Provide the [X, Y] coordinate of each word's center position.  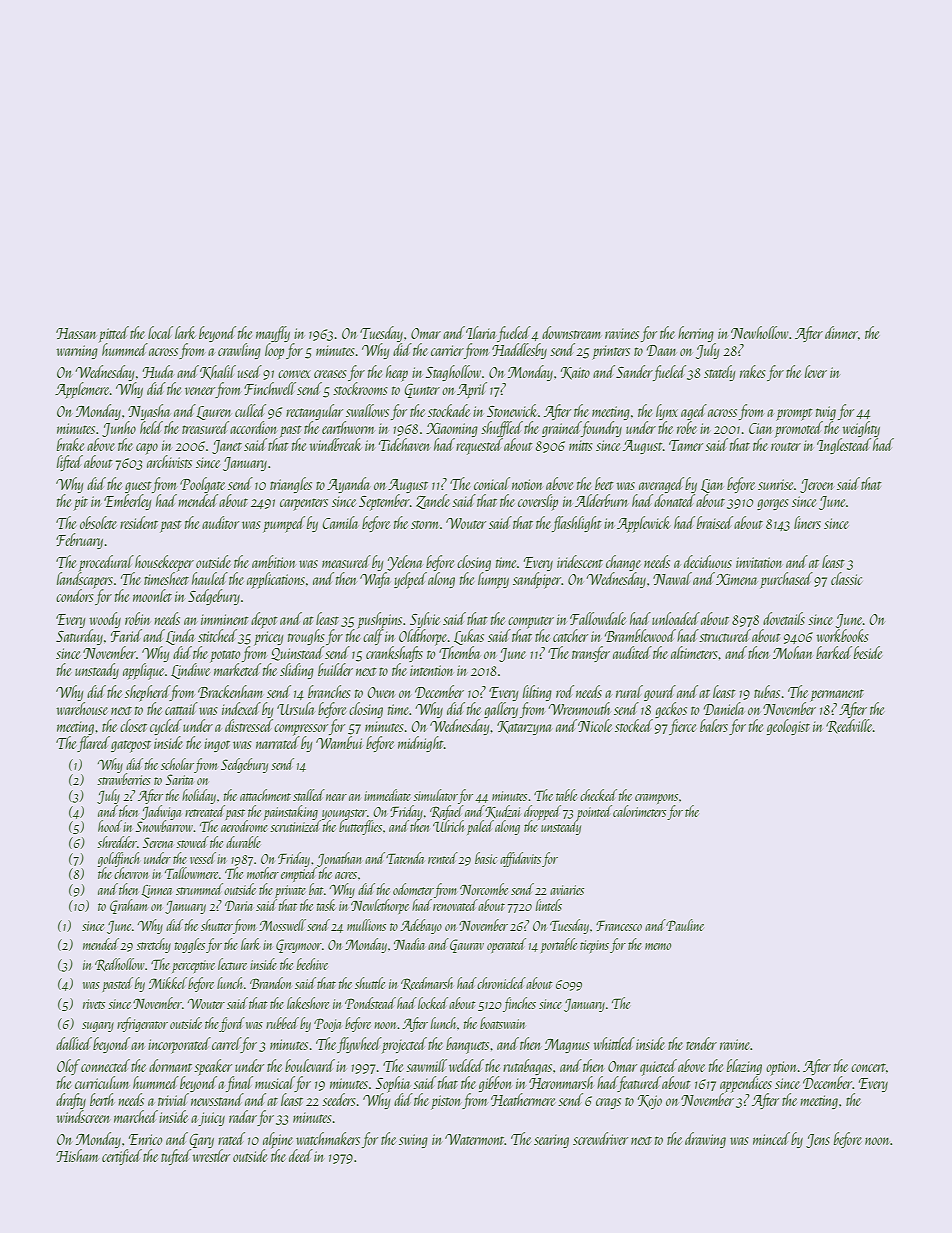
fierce [682, 727]
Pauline [685, 925]
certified [122, 1157]
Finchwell [270, 388]
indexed [241, 708]
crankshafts [394, 654]
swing [413, 1141]
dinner [841, 332]
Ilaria [480, 332]
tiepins [594, 946]
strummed [199, 889]
